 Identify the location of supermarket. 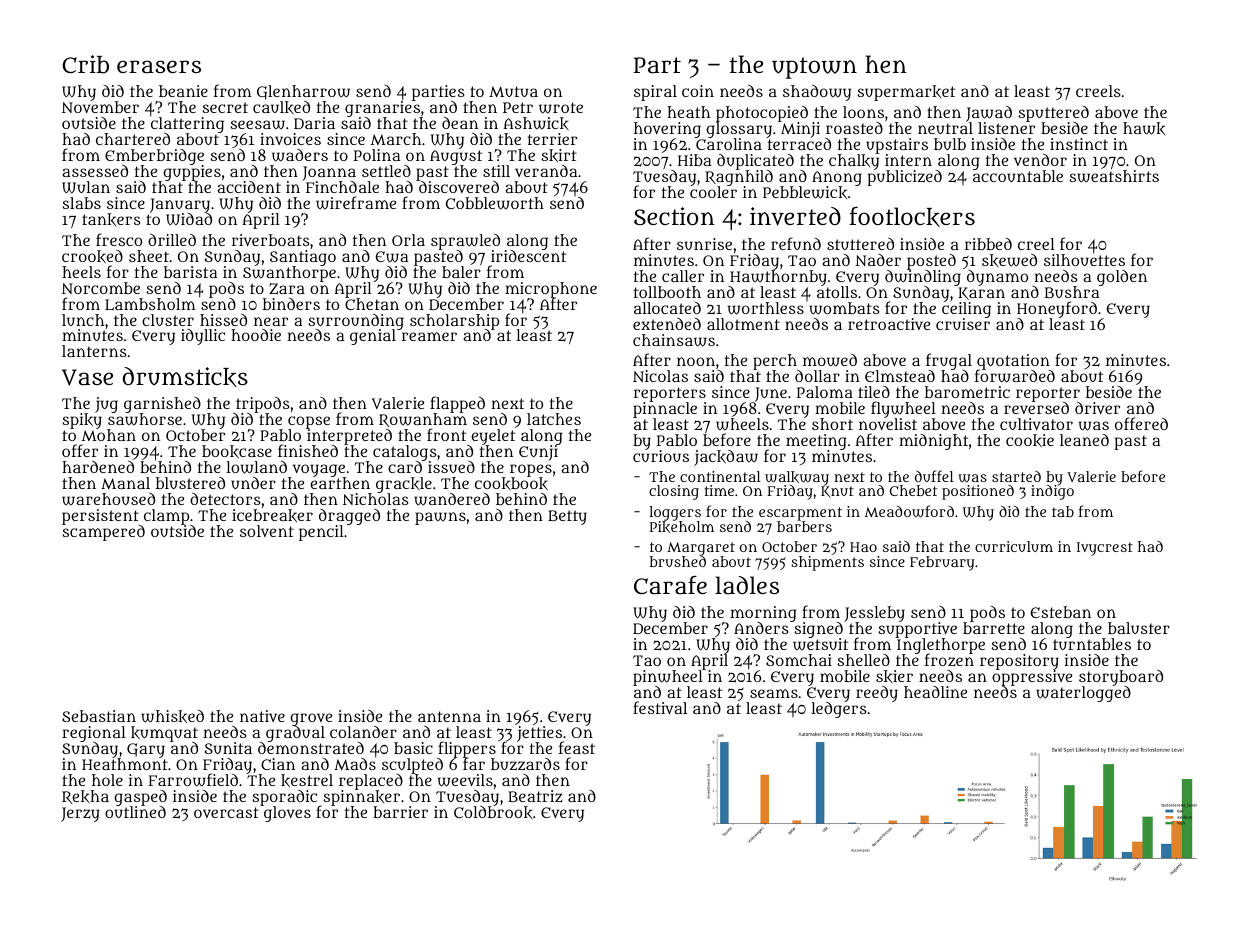
(906, 93).
